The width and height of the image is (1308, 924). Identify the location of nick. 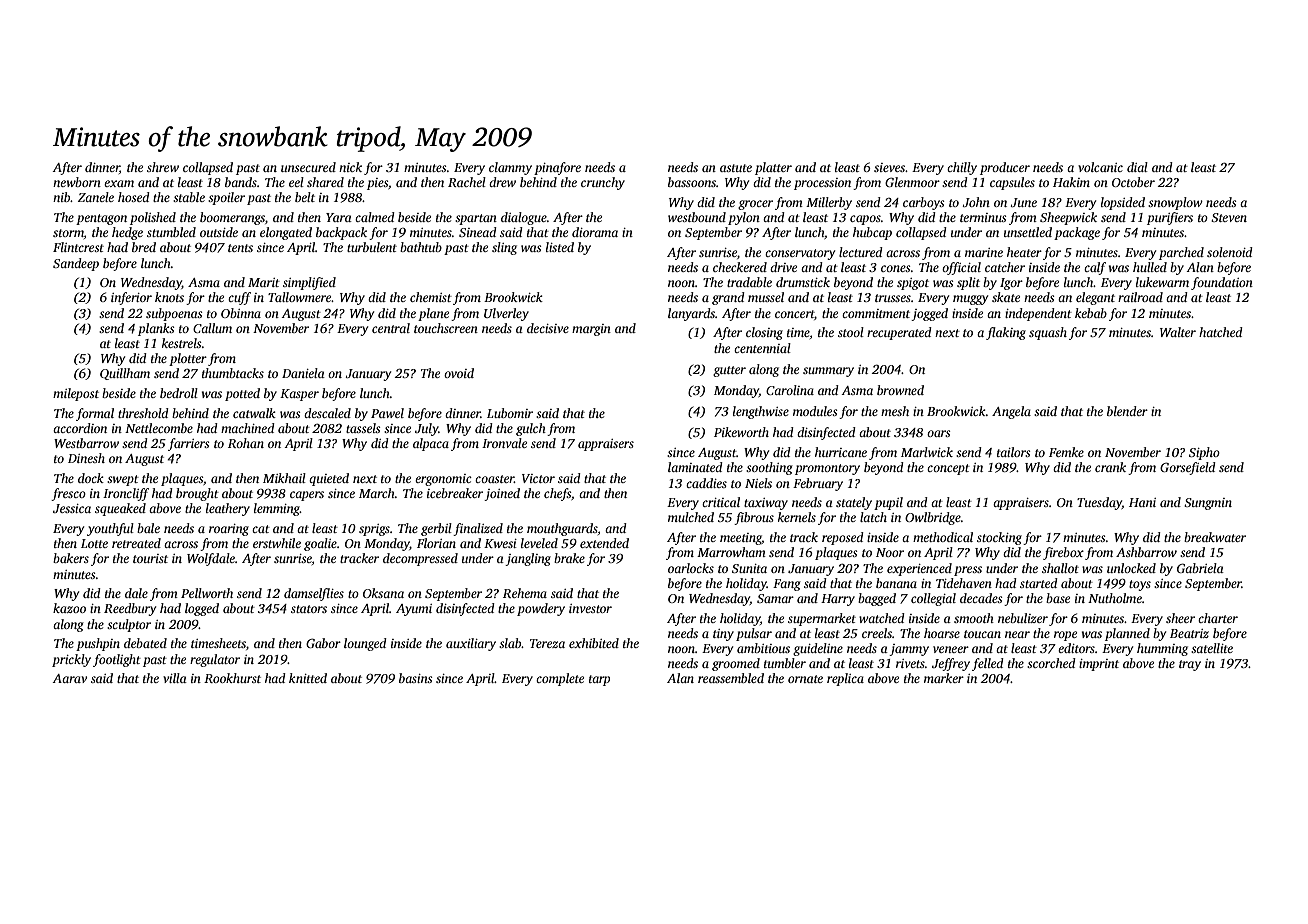
(350, 167).
